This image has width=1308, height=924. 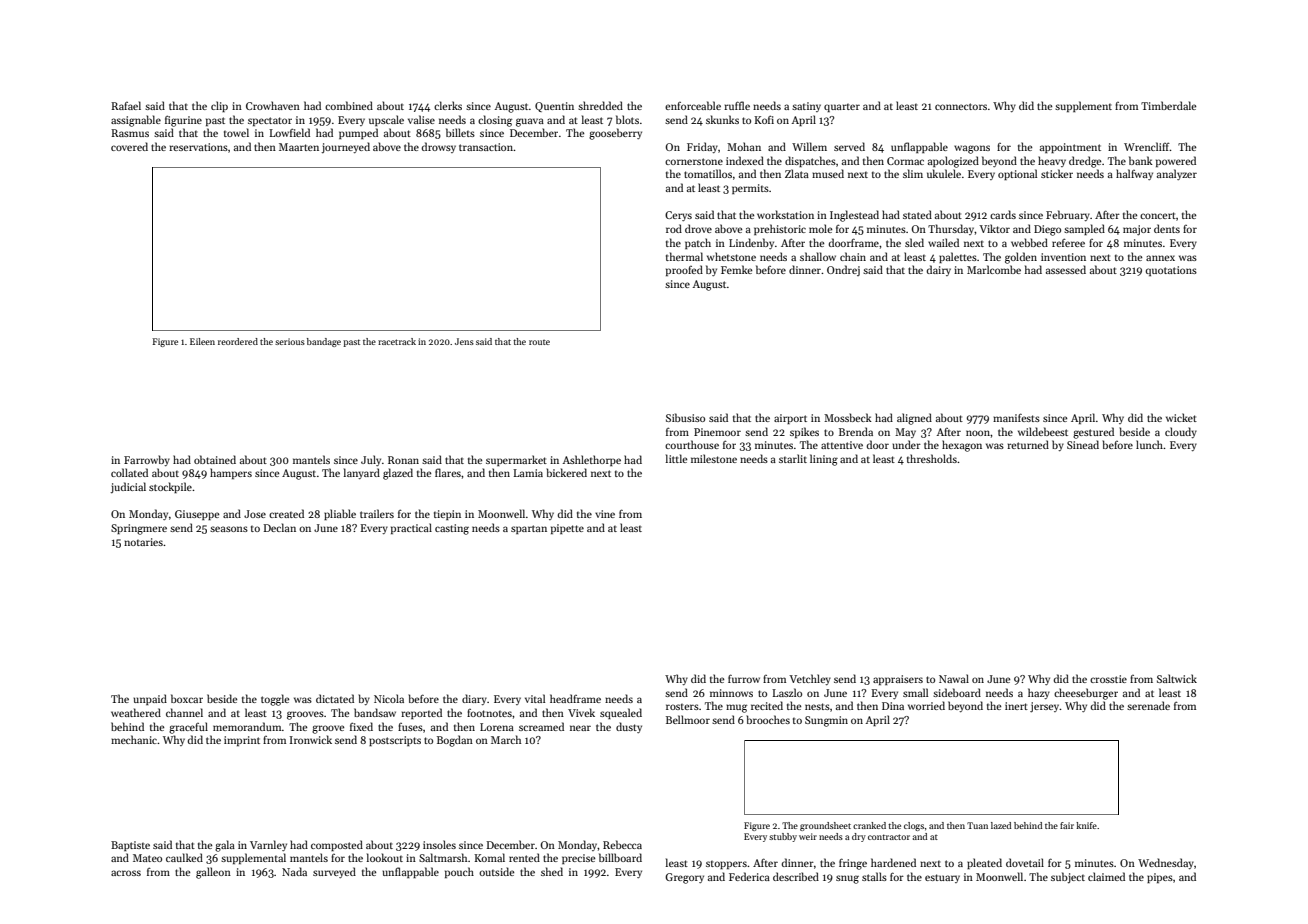 I want to click on quotations, so click(x=1171, y=271).
